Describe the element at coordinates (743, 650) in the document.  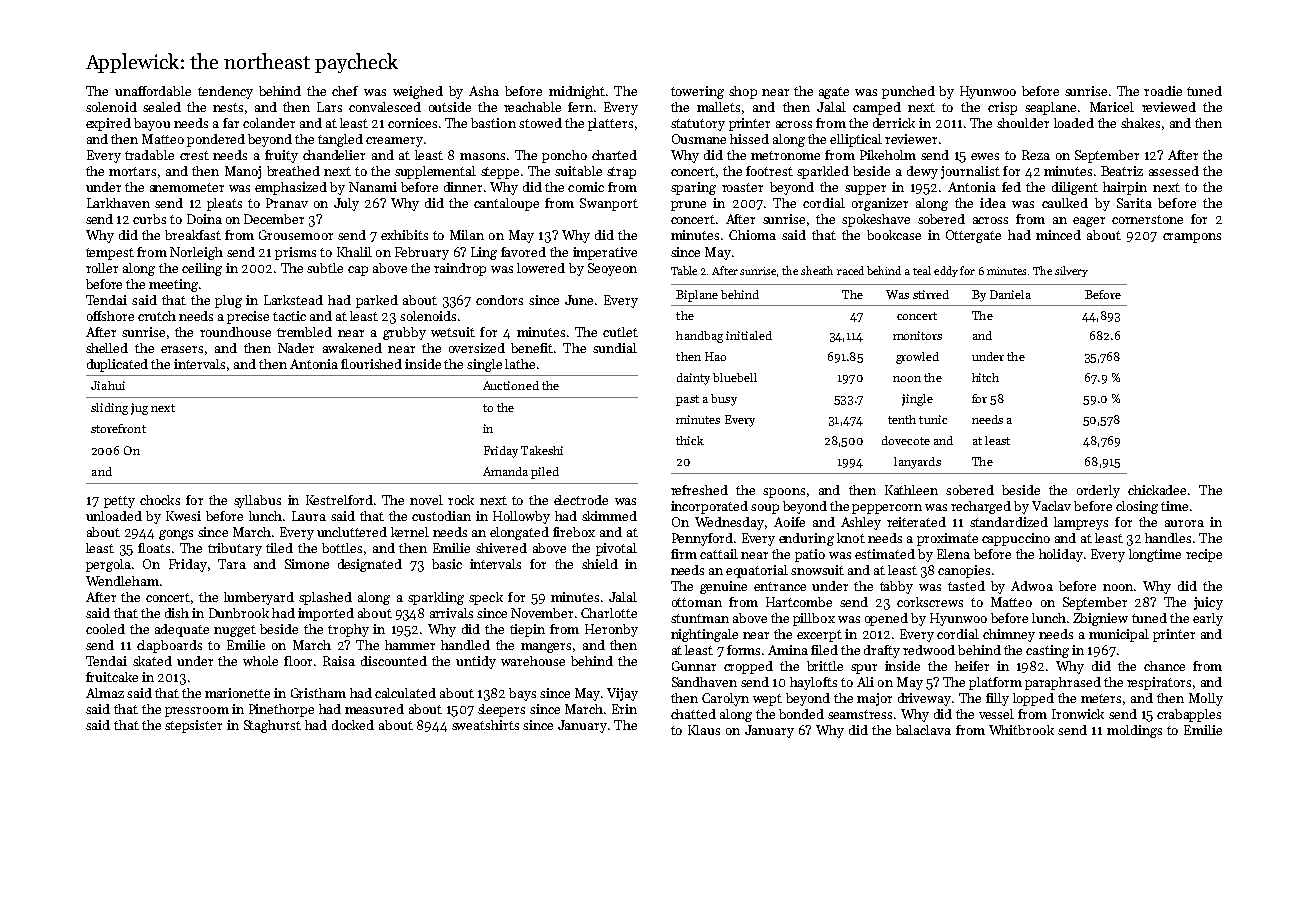
I see `forms` at that location.
